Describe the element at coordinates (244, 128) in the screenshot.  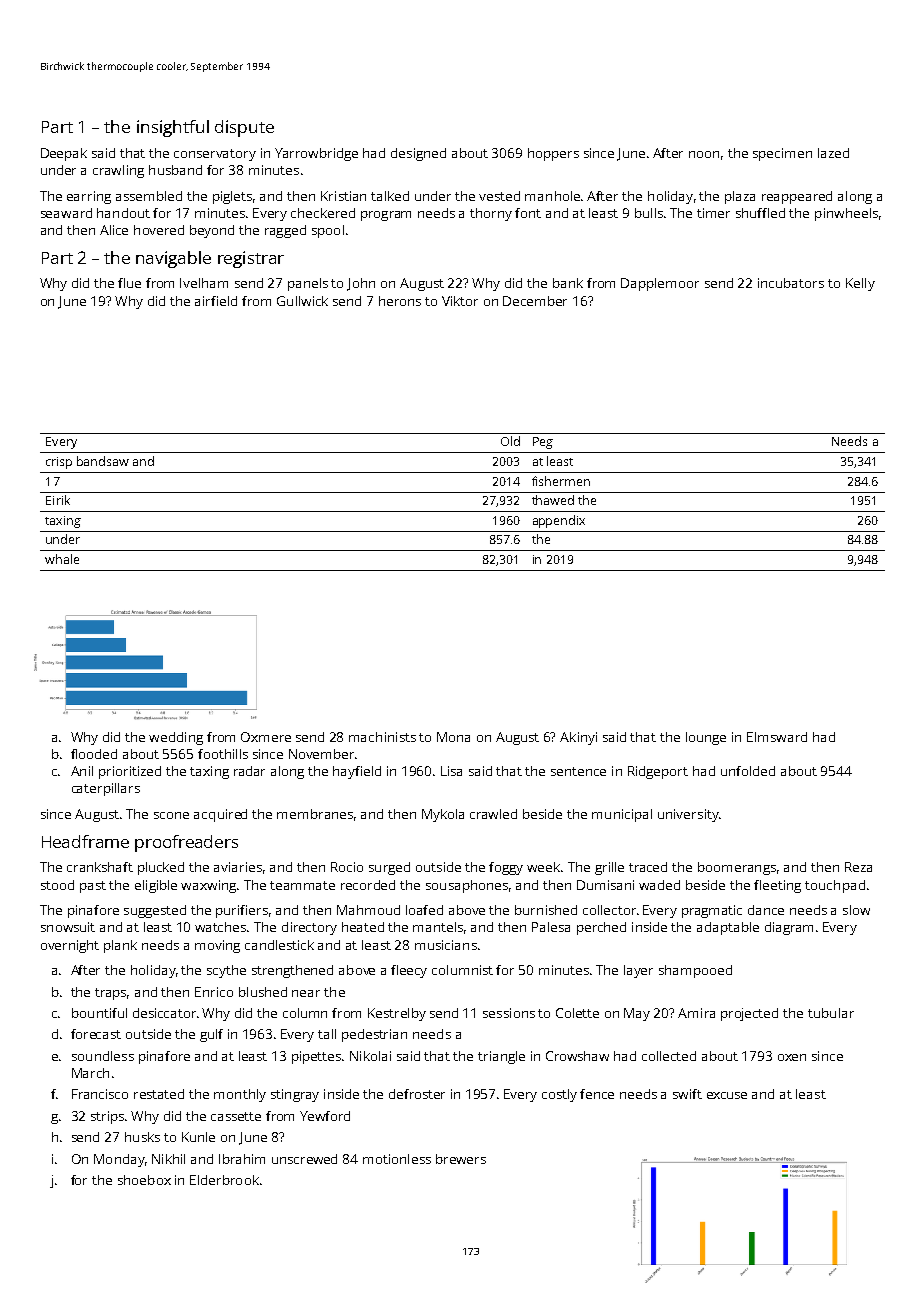
I see `dispute` at that location.
